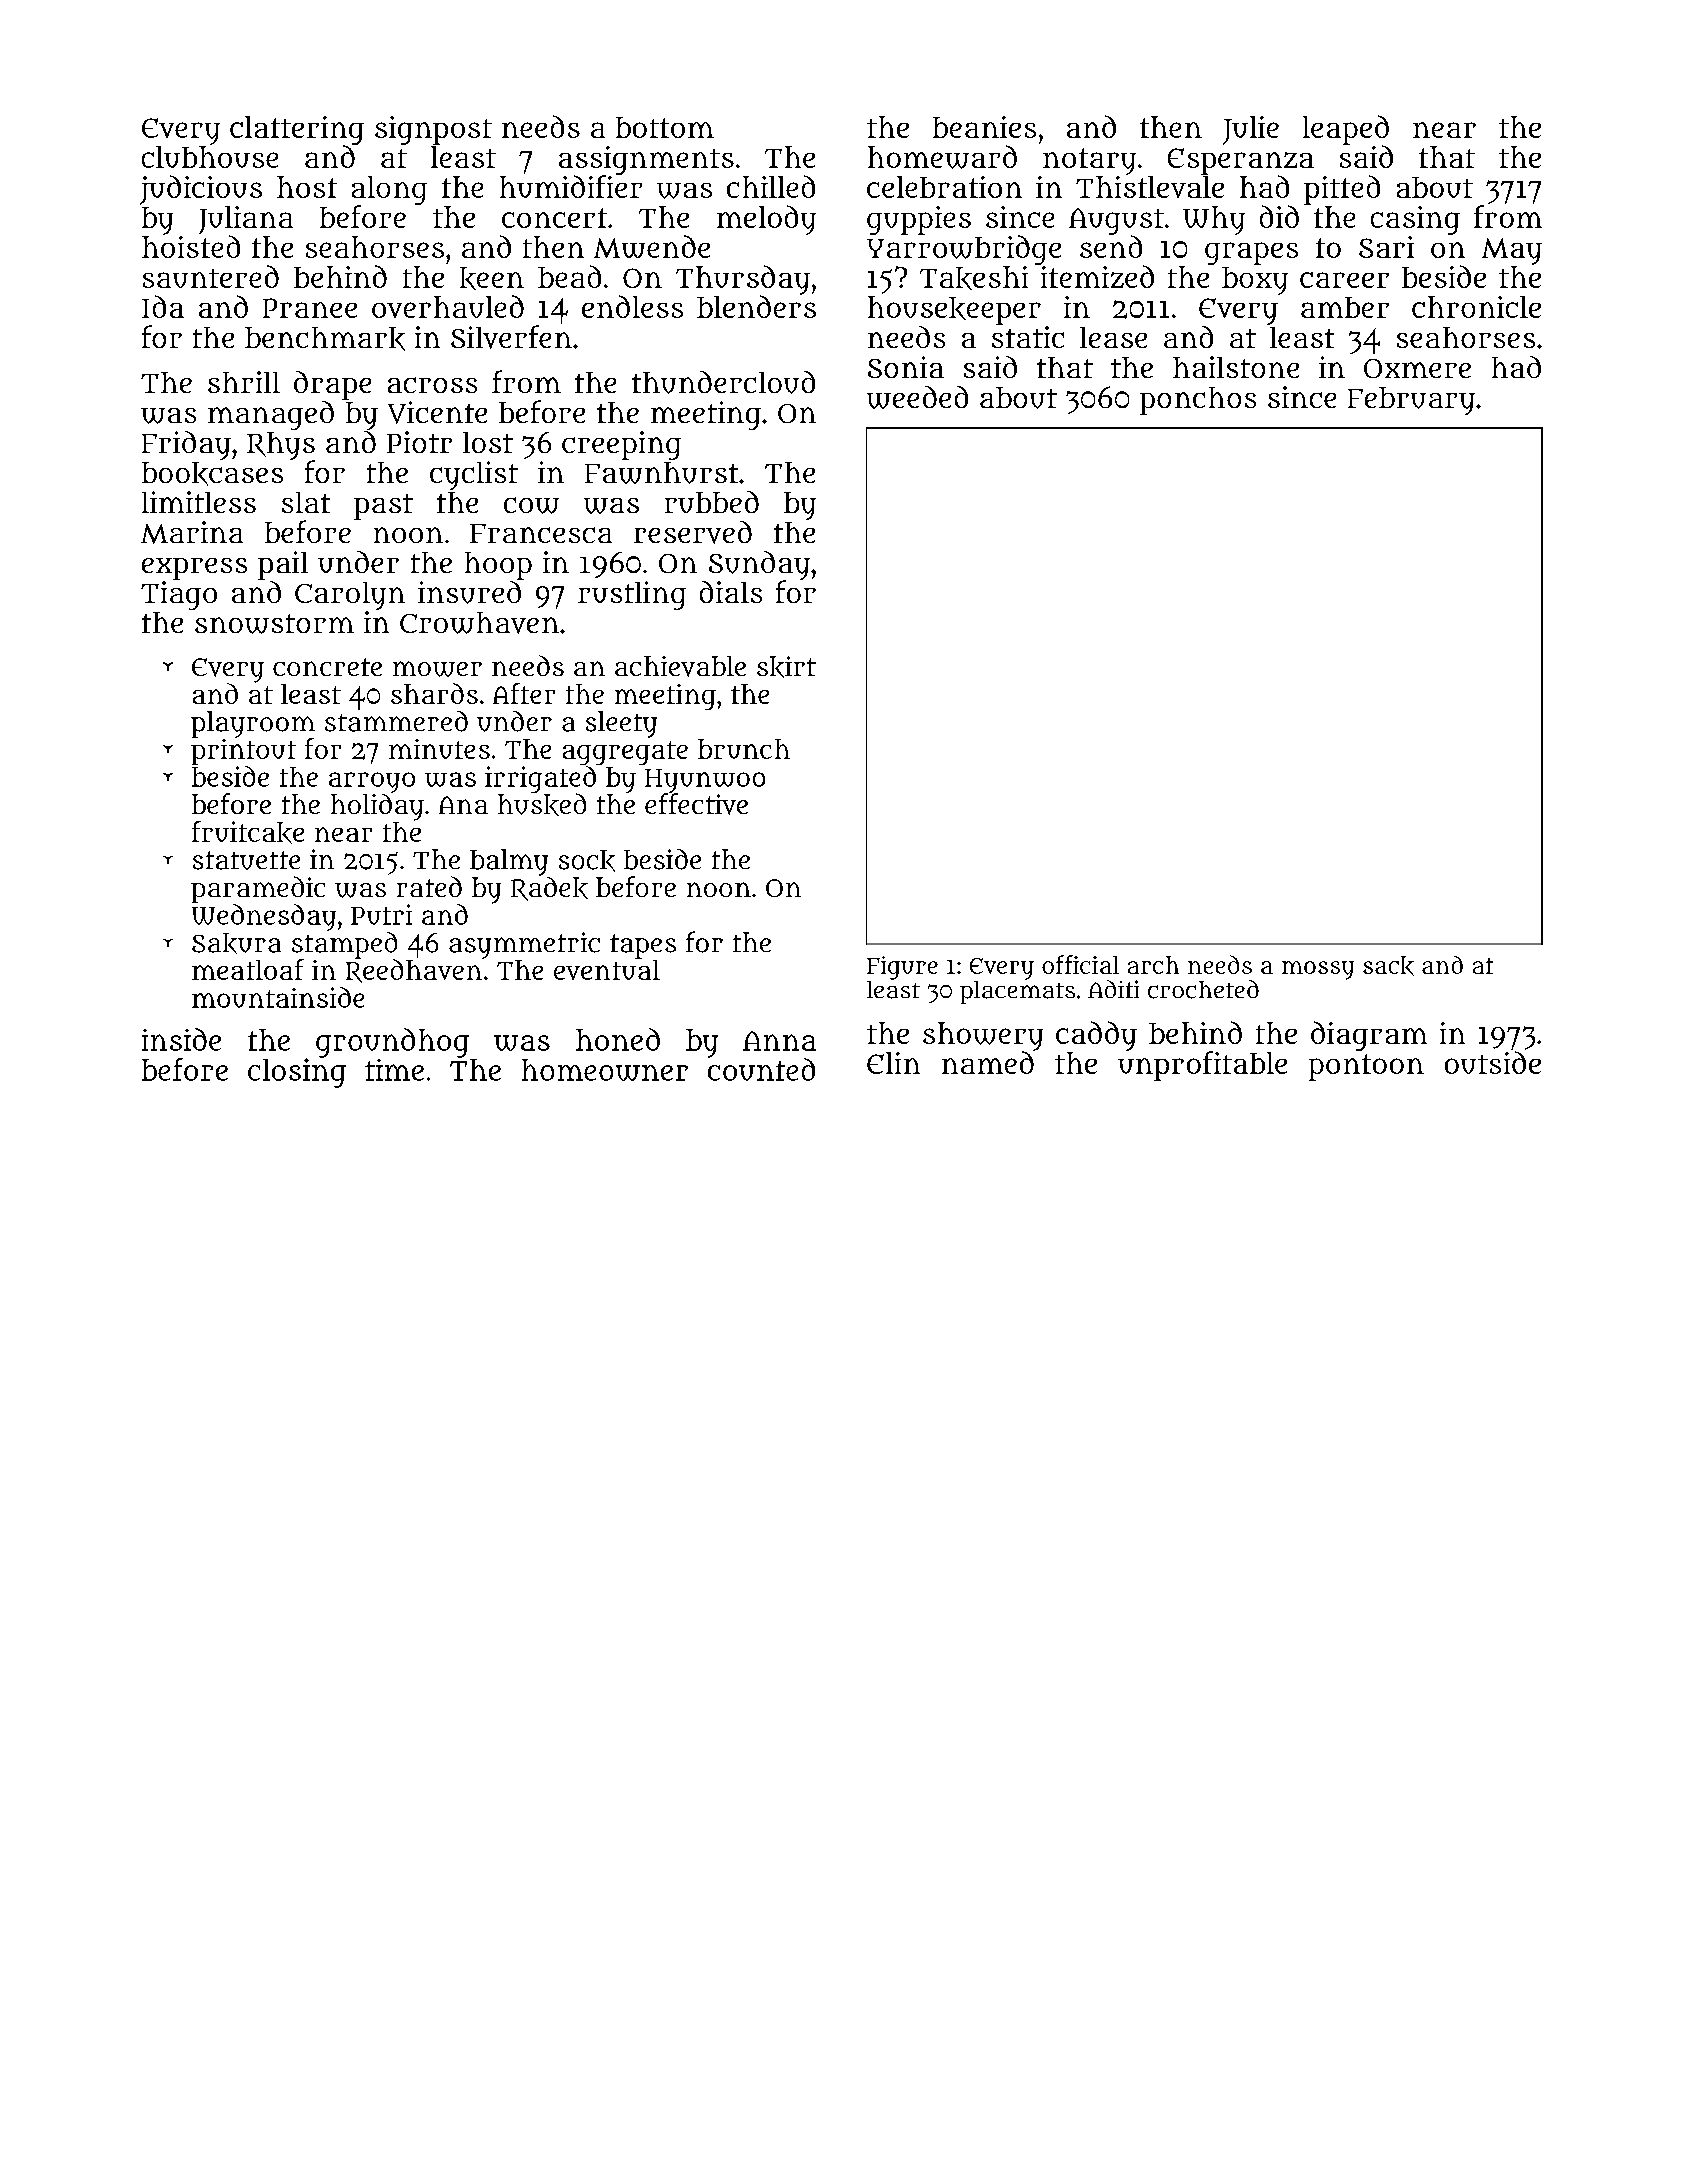  What do you see at coordinates (1366, 1067) in the document?
I see `pontoon` at bounding box center [1366, 1067].
